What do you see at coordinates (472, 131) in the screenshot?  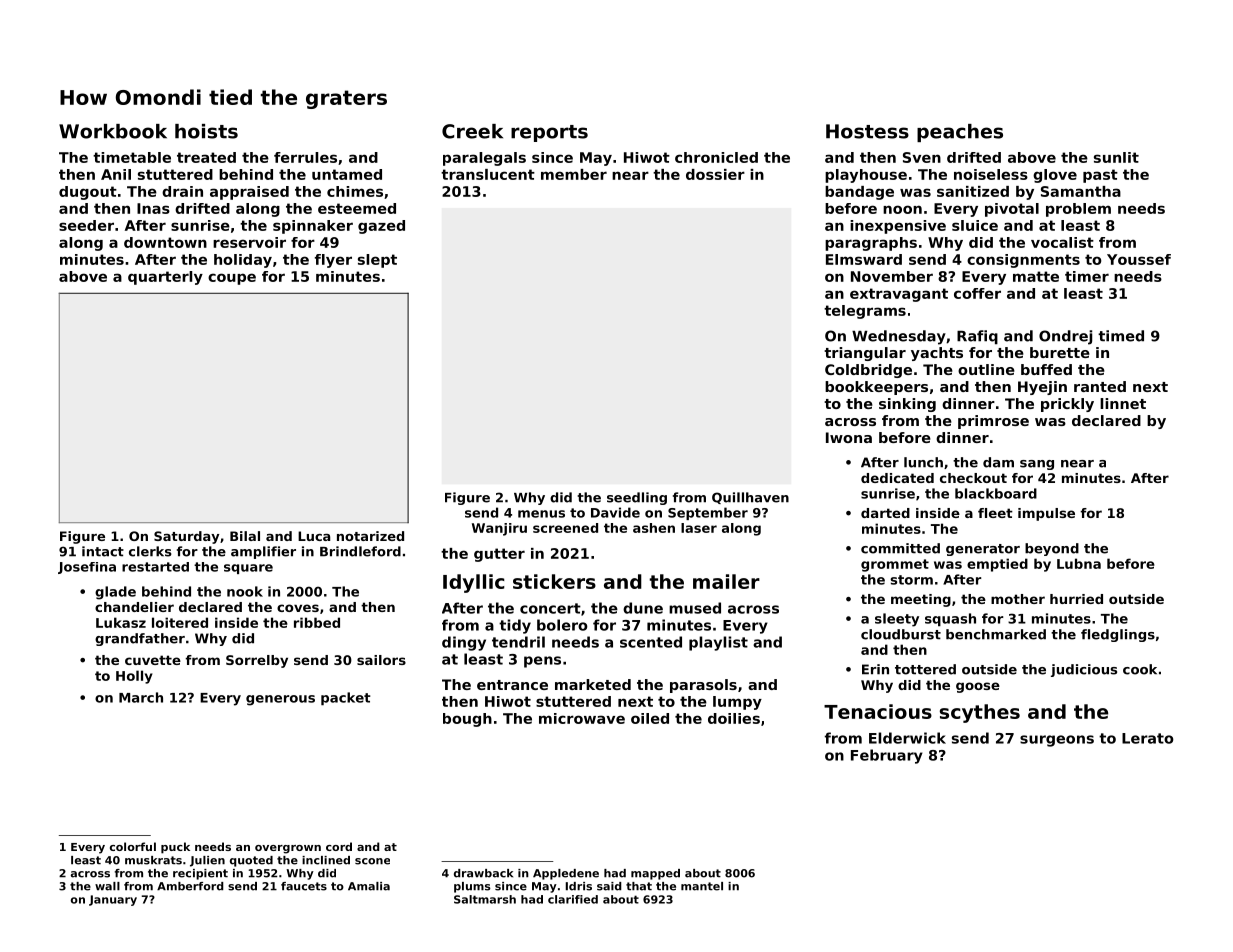 I see `Creek` at bounding box center [472, 131].
